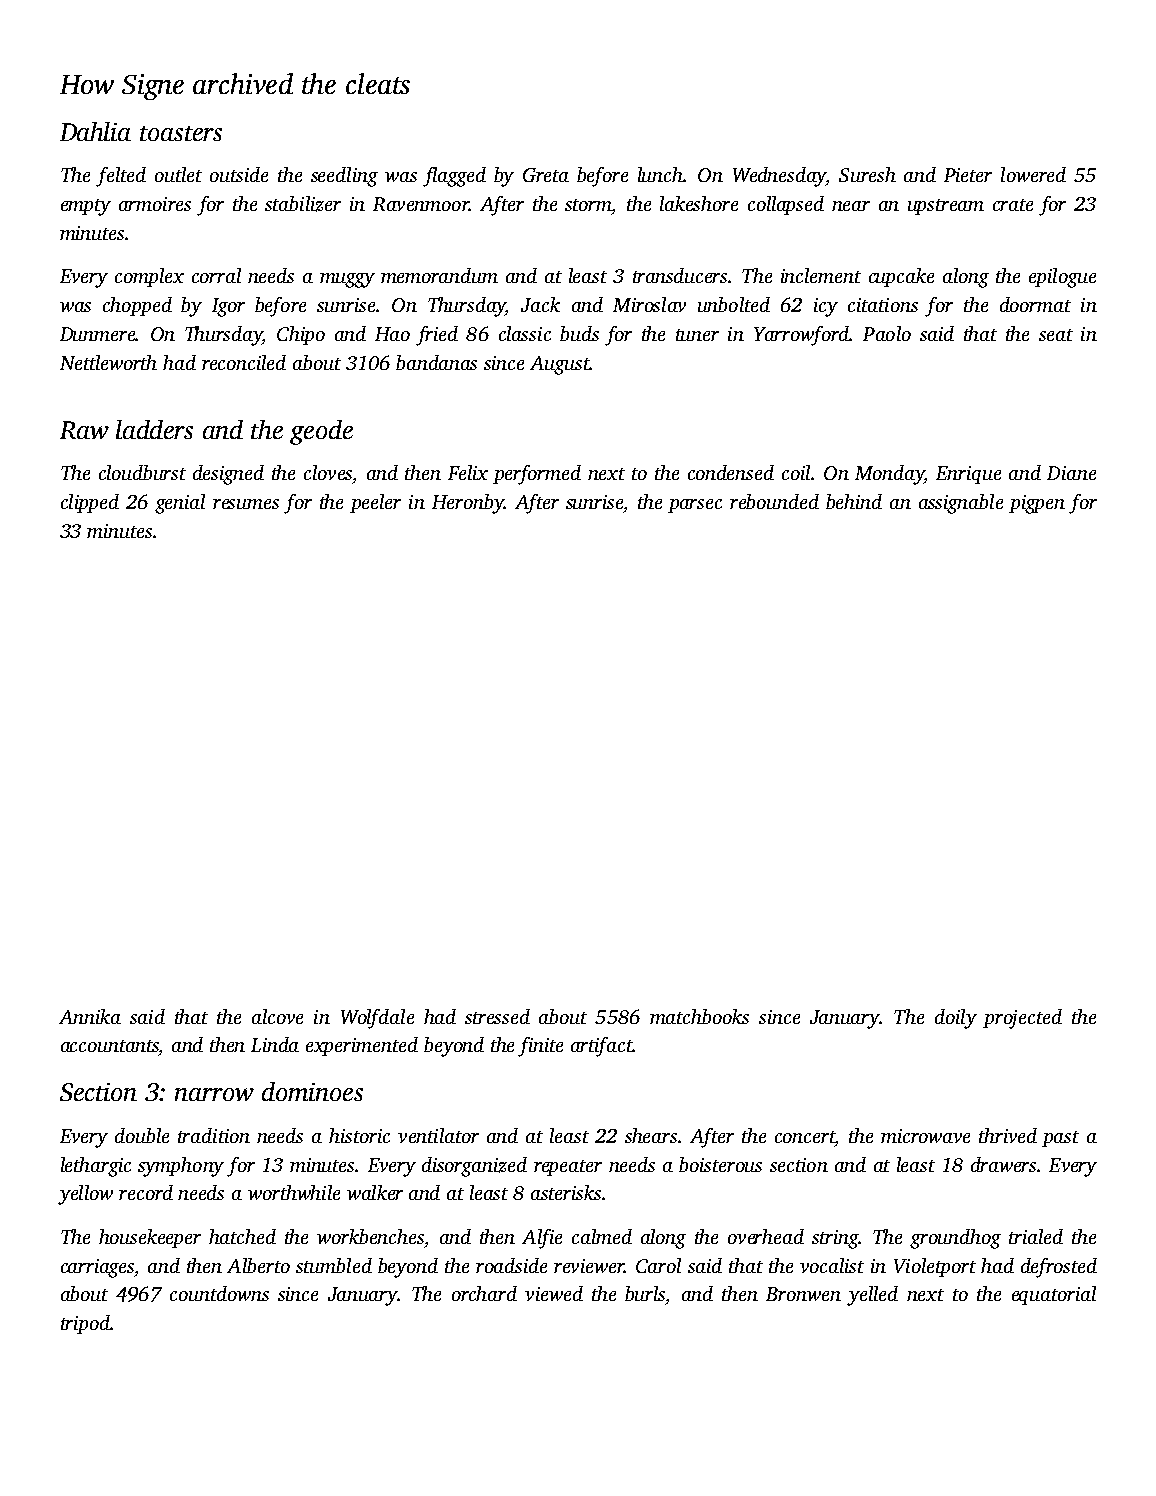 The width and height of the screenshot is (1156, 1496). I want to click on resumes, so click(246, 504).
